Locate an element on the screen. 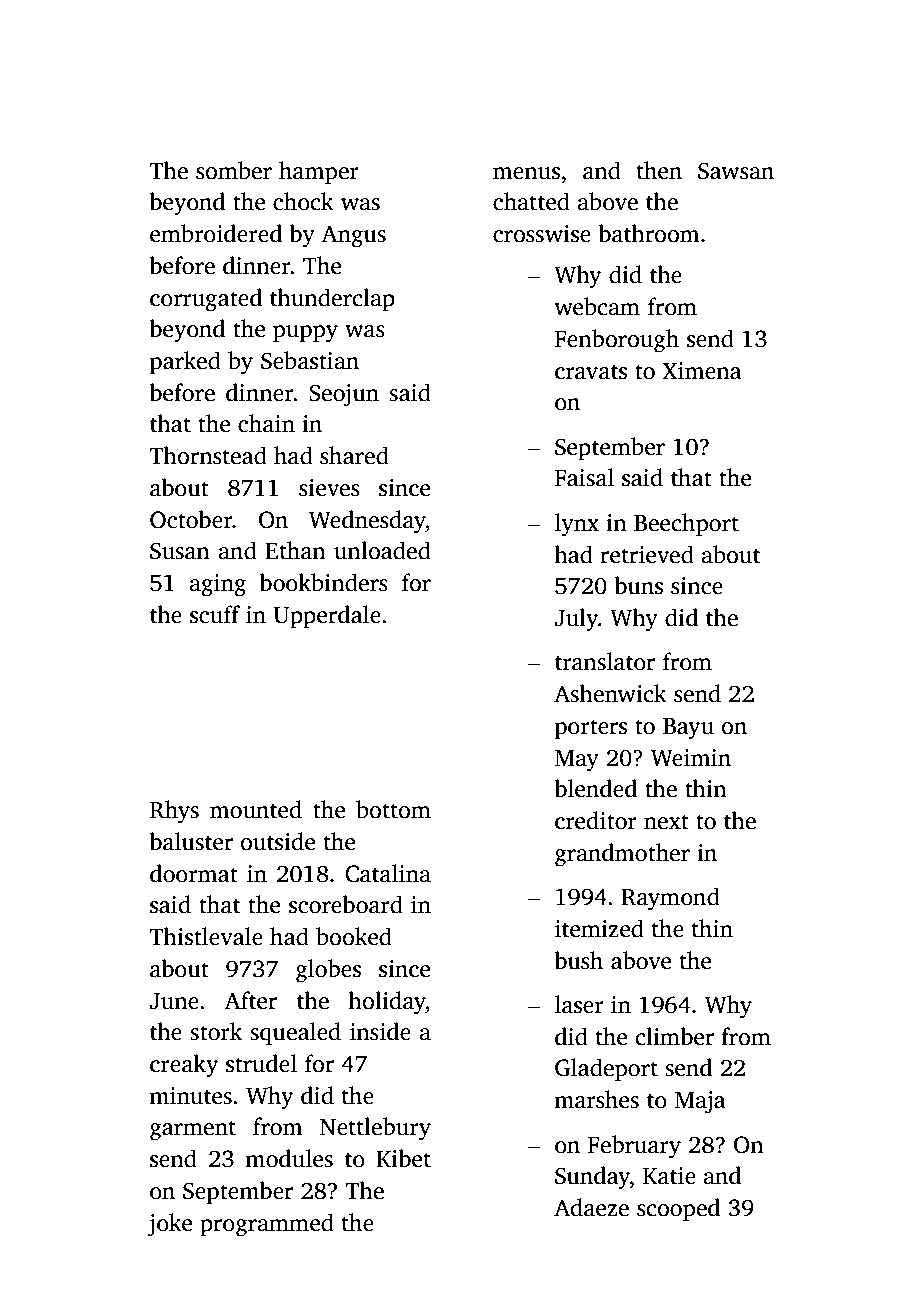  Weimin is located at coordinates (691, 758).
